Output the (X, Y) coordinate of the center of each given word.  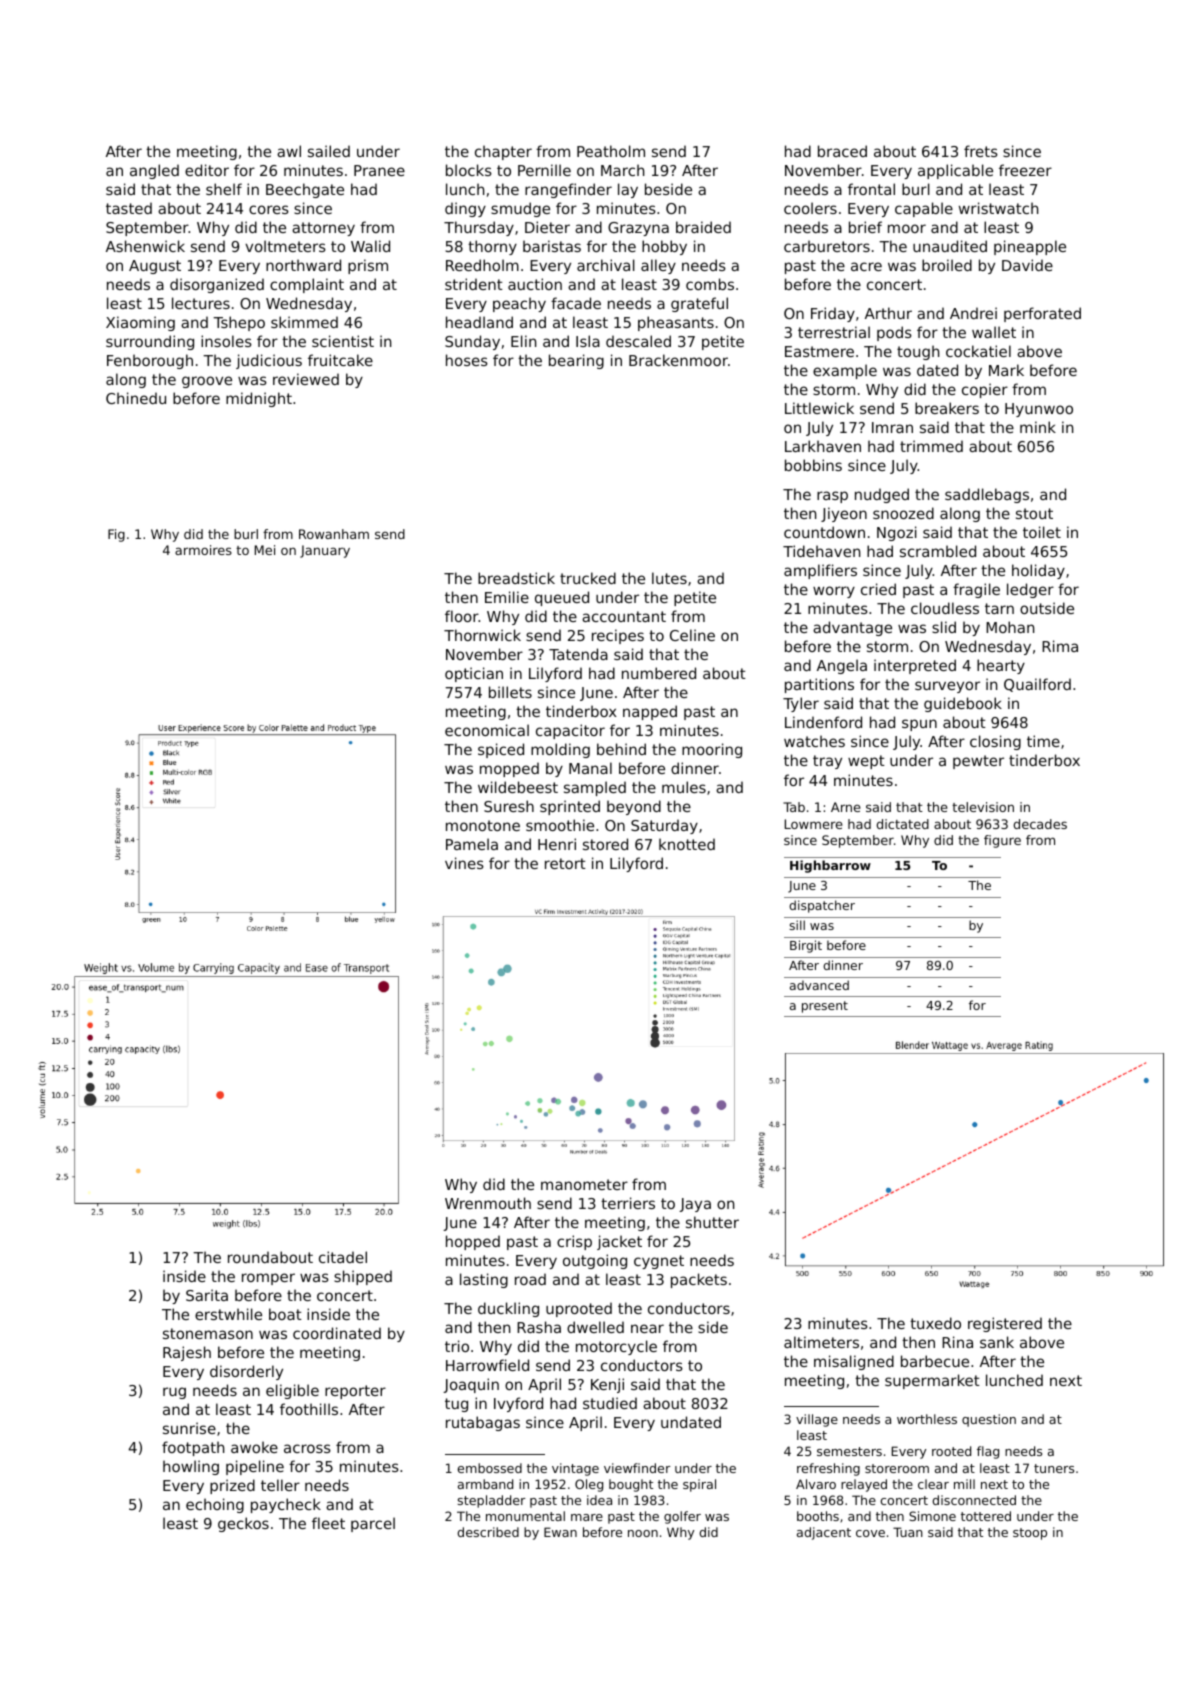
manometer (584, 1184)
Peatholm (611, 151)
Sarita (207, 1295)
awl (289, 151)
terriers (628, 1203)
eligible (292, 1391)
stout (1034, 513)
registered (1005, 1324)
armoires (203, 550)
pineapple (1030, 247)
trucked (588, 578)
